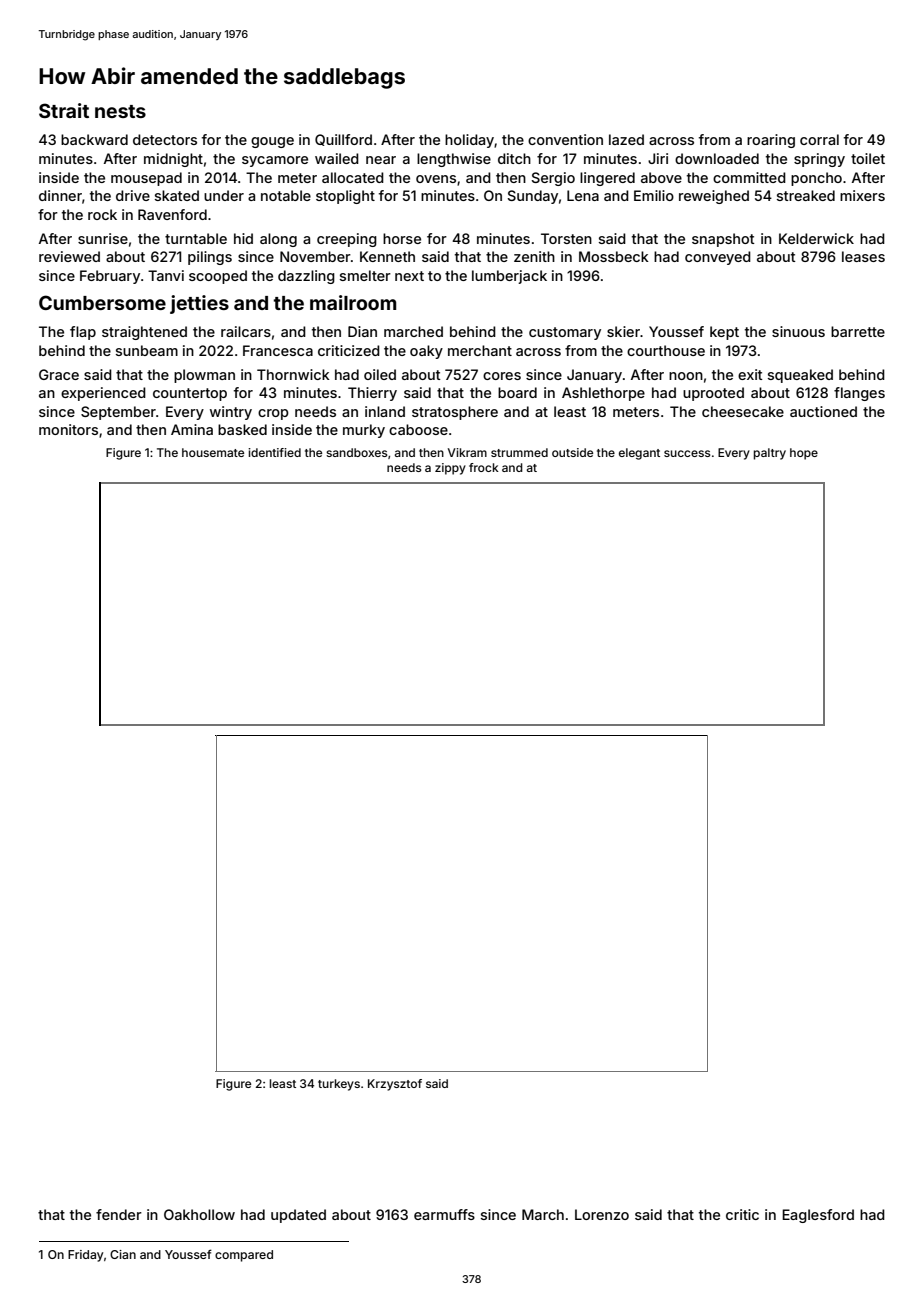 The width and height of the screenshot is (924, 1308). I want to click on updated, so click(298, 1216).
